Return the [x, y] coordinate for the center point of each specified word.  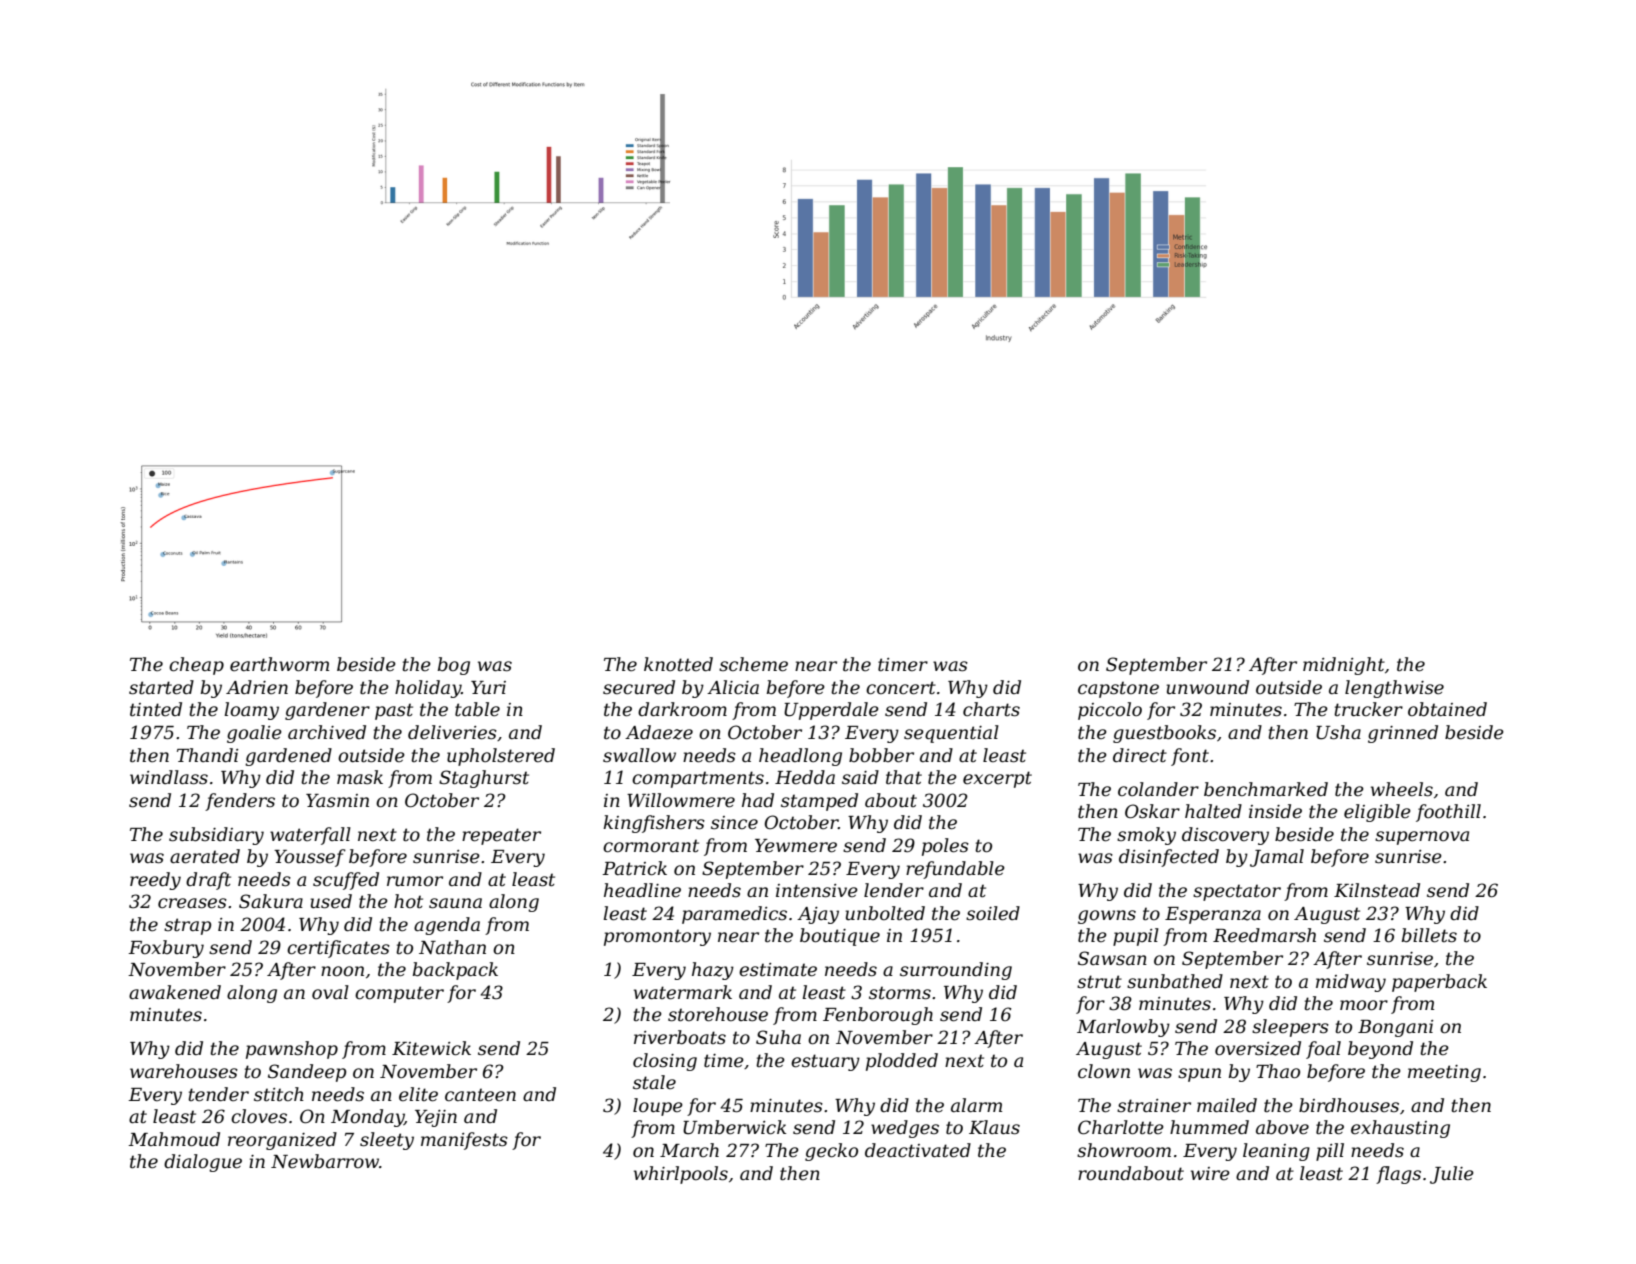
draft [208, 881]
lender [894, 890]
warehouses [184, 1071]
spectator [1237, 892]
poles [945, 847]
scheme [753, 664]
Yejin [436, 1118]
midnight [1344, 666]
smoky [1146, 836]
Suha [778, 1037]
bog [454, 666]
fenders [240, 802]
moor [1364, 1005]
